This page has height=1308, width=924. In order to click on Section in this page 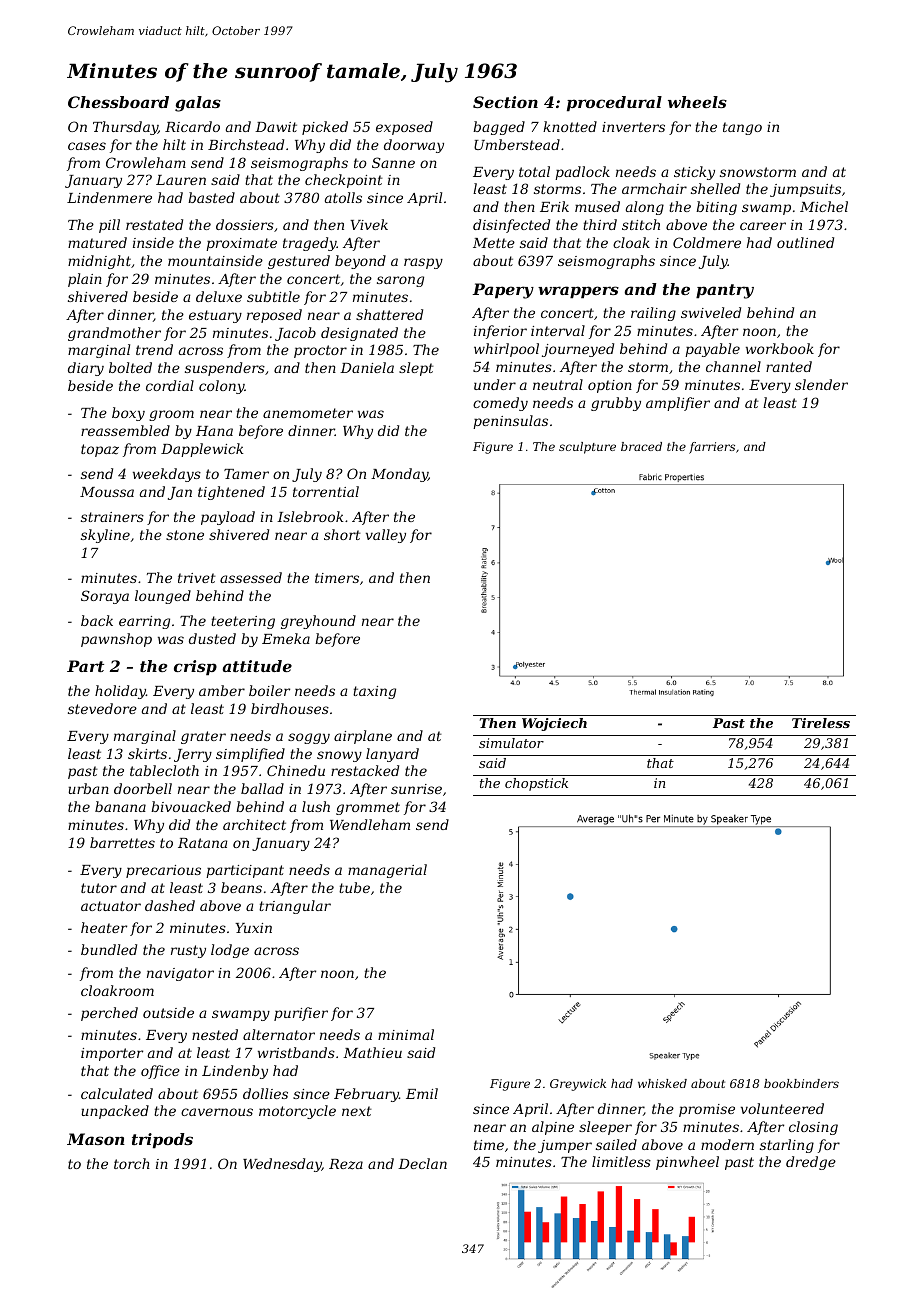, I will do `click(505, 102)`.
